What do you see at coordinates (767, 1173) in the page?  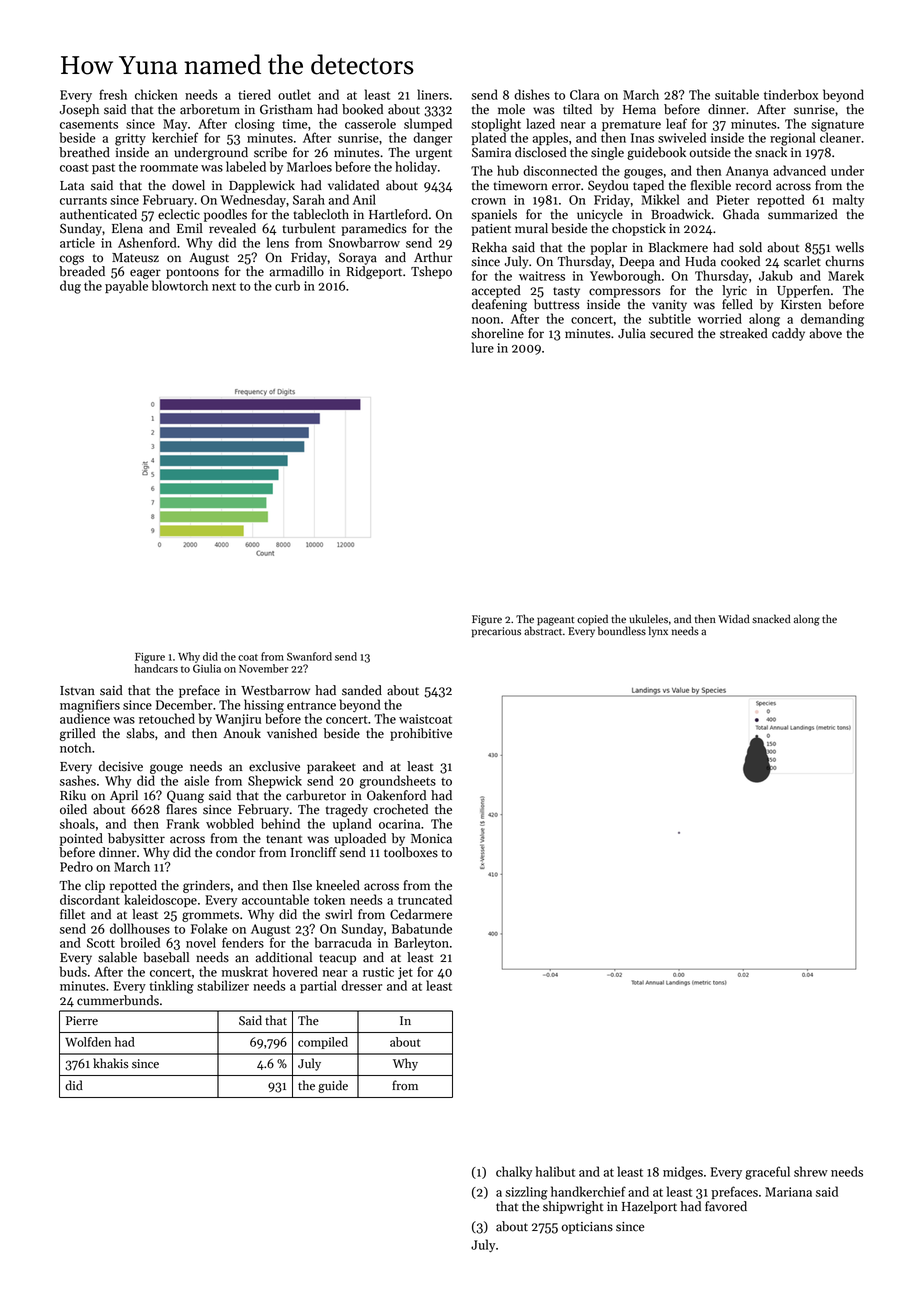 I see `graceful` at bounding box center [767, 1173].
